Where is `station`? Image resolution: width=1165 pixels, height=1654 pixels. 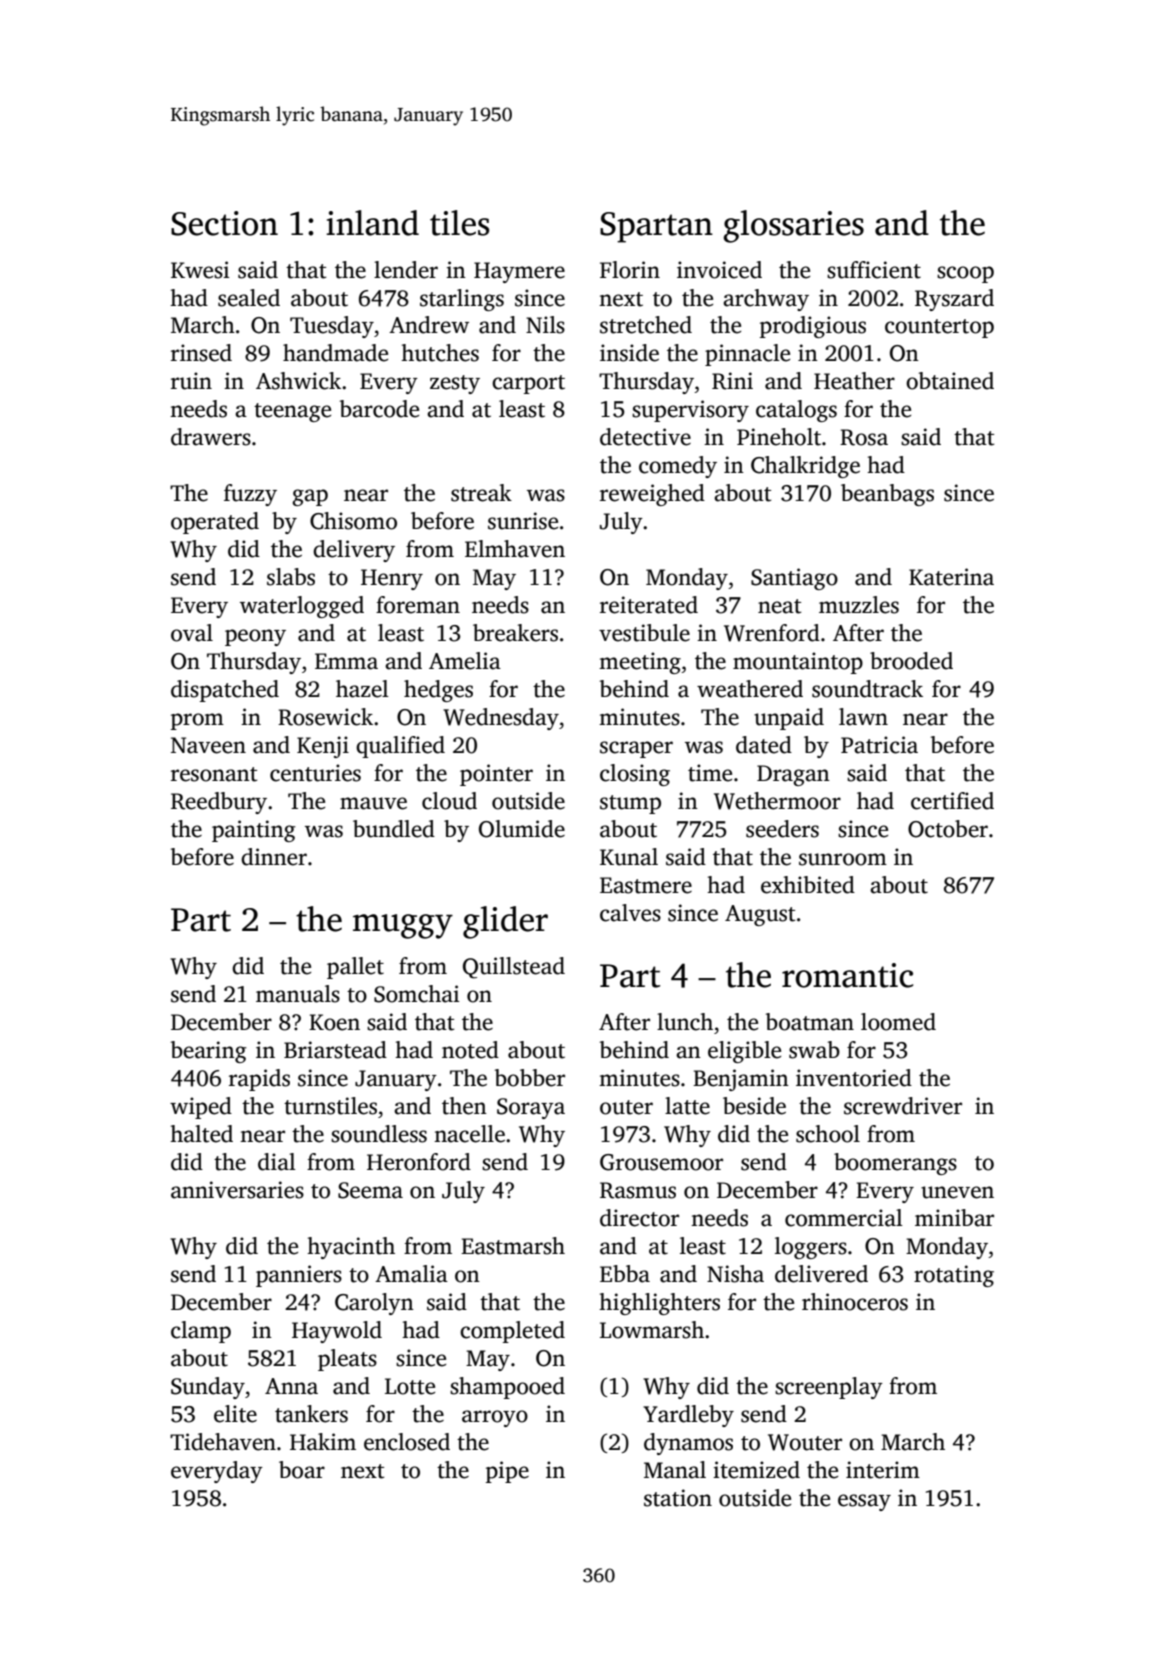 station is located at coordinates (678, 1498).
